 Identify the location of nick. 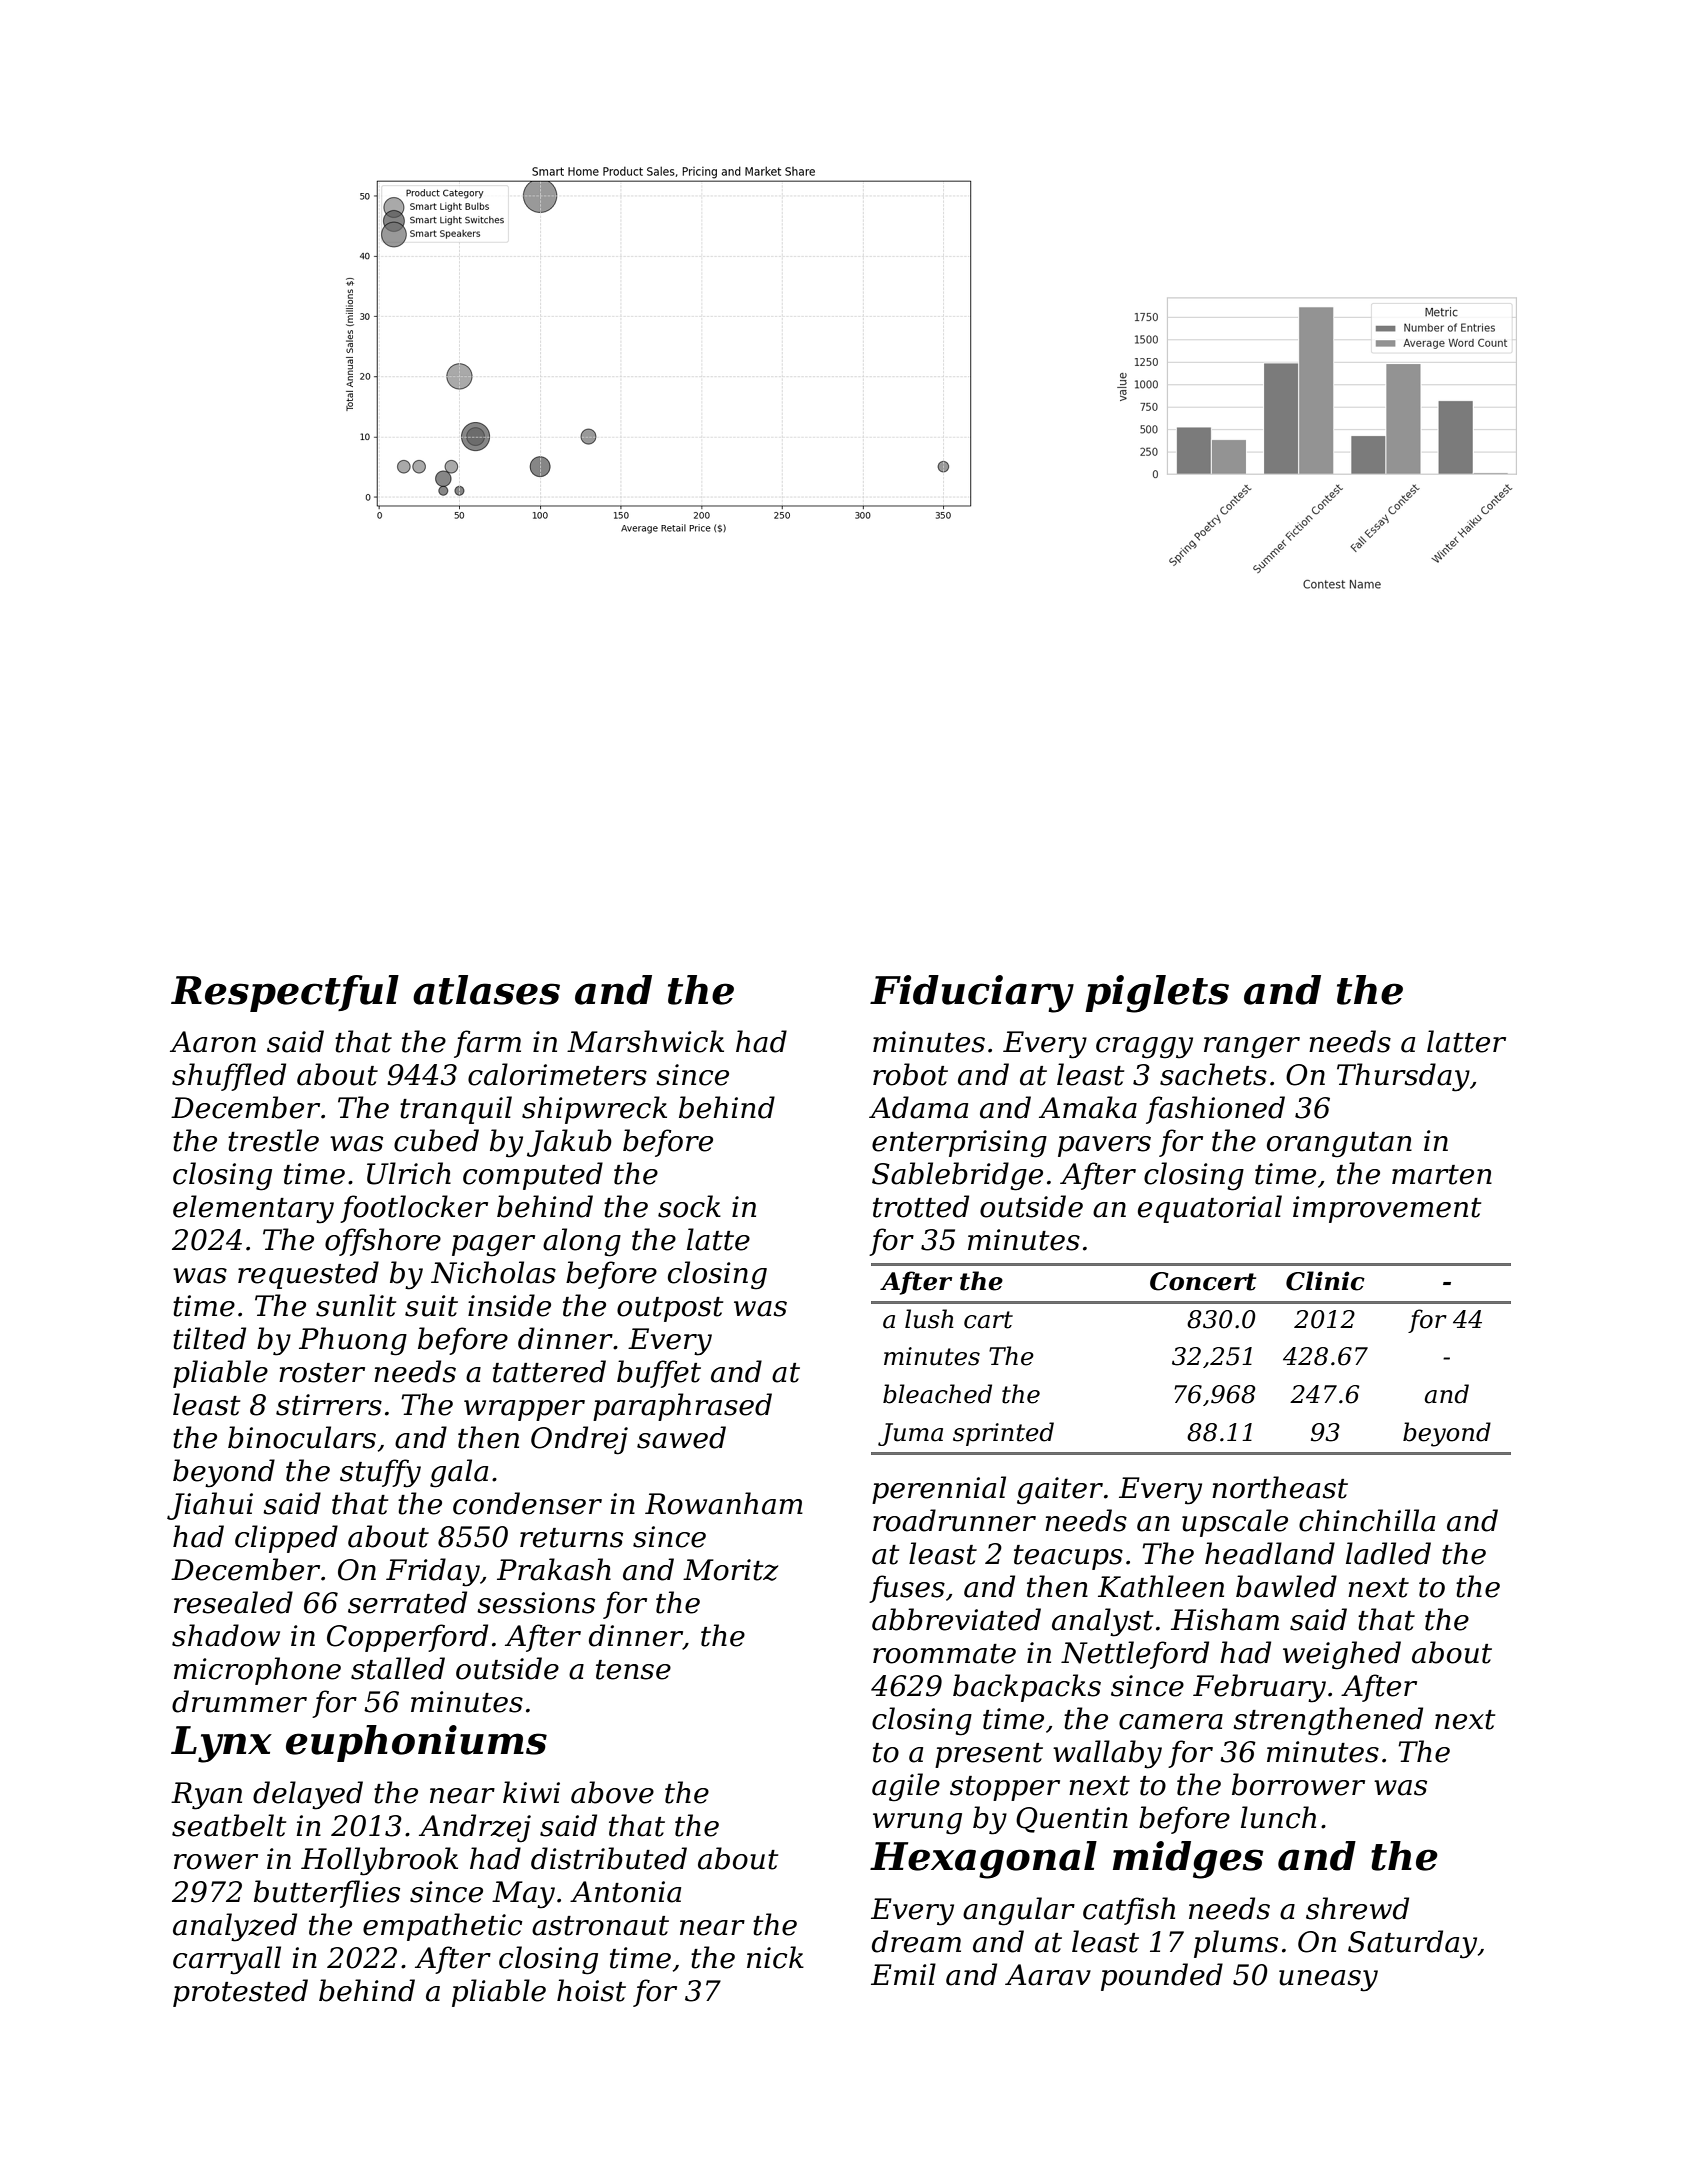
(775, 1957).
